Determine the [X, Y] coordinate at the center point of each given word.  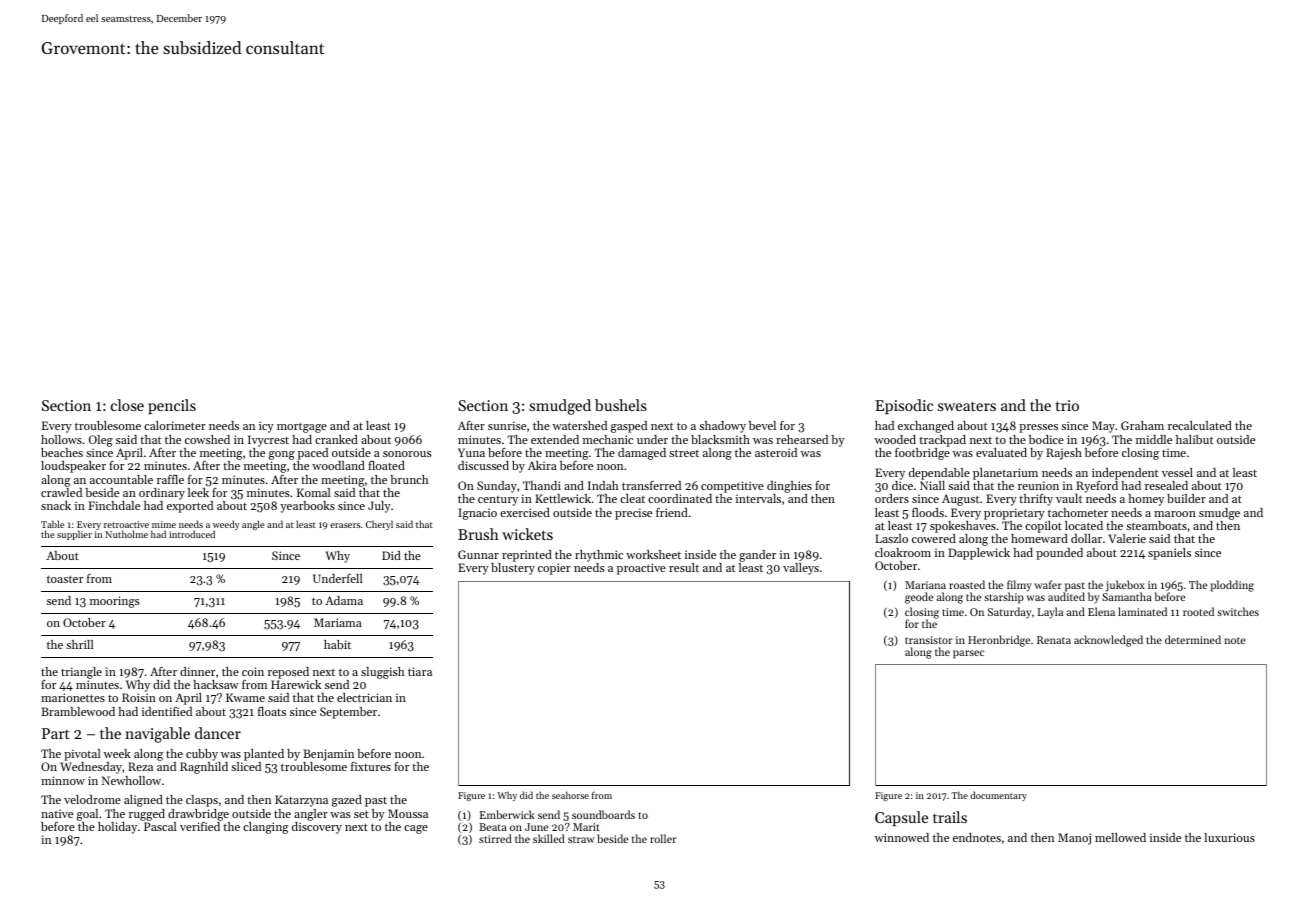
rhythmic [599, 556]
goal [87, 815]
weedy [226, 525]
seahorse [570, 795]
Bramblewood [78, 711]
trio [1067, 405]
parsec [968, 654]
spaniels [1169, 554]
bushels [621, 405]
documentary [998, 796]
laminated [1142, 611]
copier [554, 569]
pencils [172, 406]
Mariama [338, 622]
